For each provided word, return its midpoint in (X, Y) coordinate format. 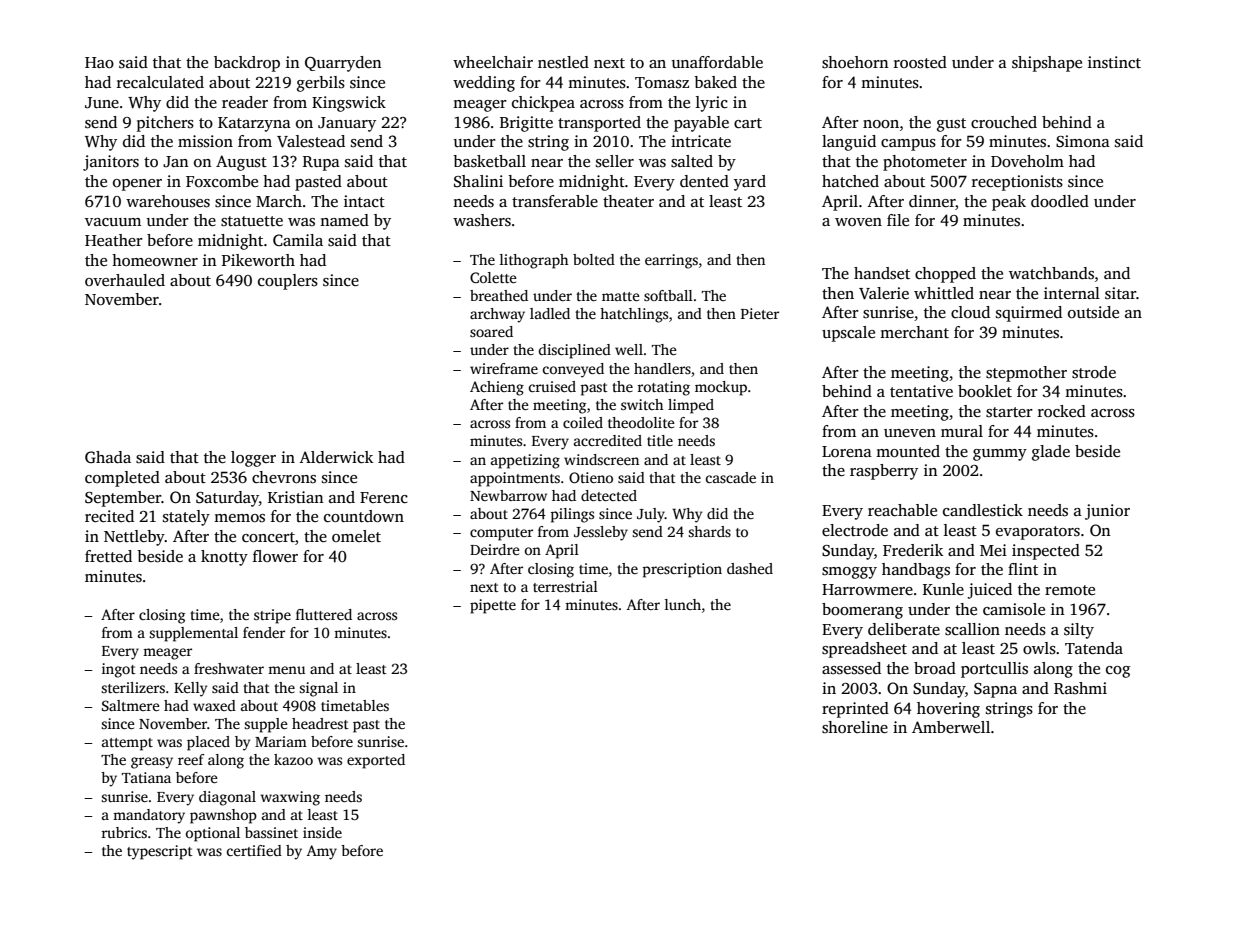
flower (275, 556)
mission (205, 141)
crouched (1004, 122)
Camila (298, 240)
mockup (721, 388)
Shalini (478, 181)
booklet (985, 391)
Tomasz (662, 82)
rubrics (124, 832)
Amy (322, 852)
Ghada (108, 457)
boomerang (862, 611)
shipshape (1047, 64)
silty (1079, 631)
